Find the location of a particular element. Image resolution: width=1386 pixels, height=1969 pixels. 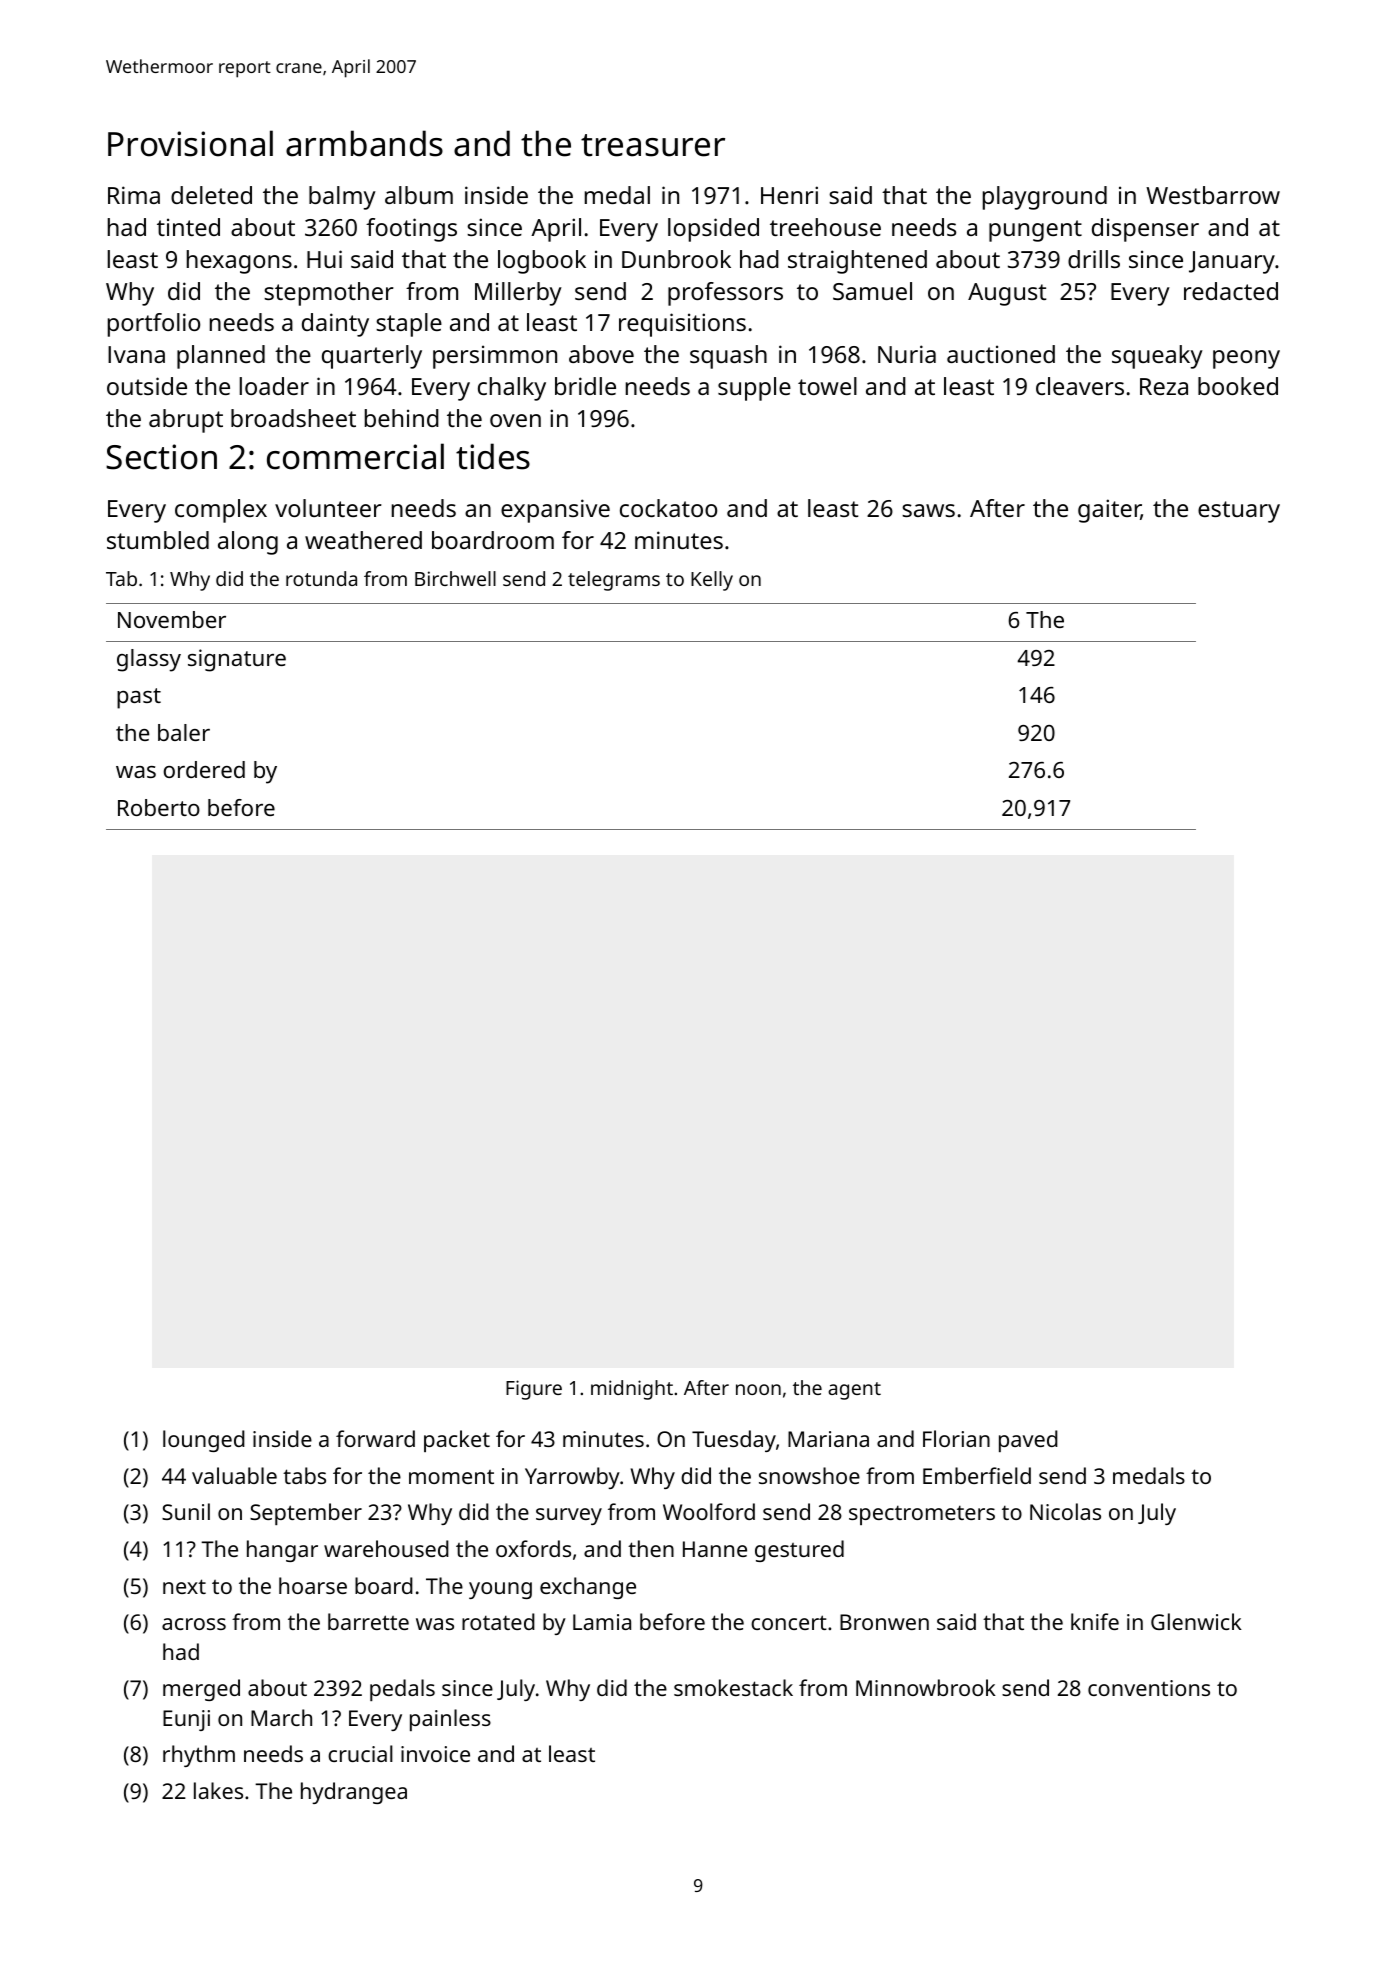

armbands is located at coordinates (364, 143).
